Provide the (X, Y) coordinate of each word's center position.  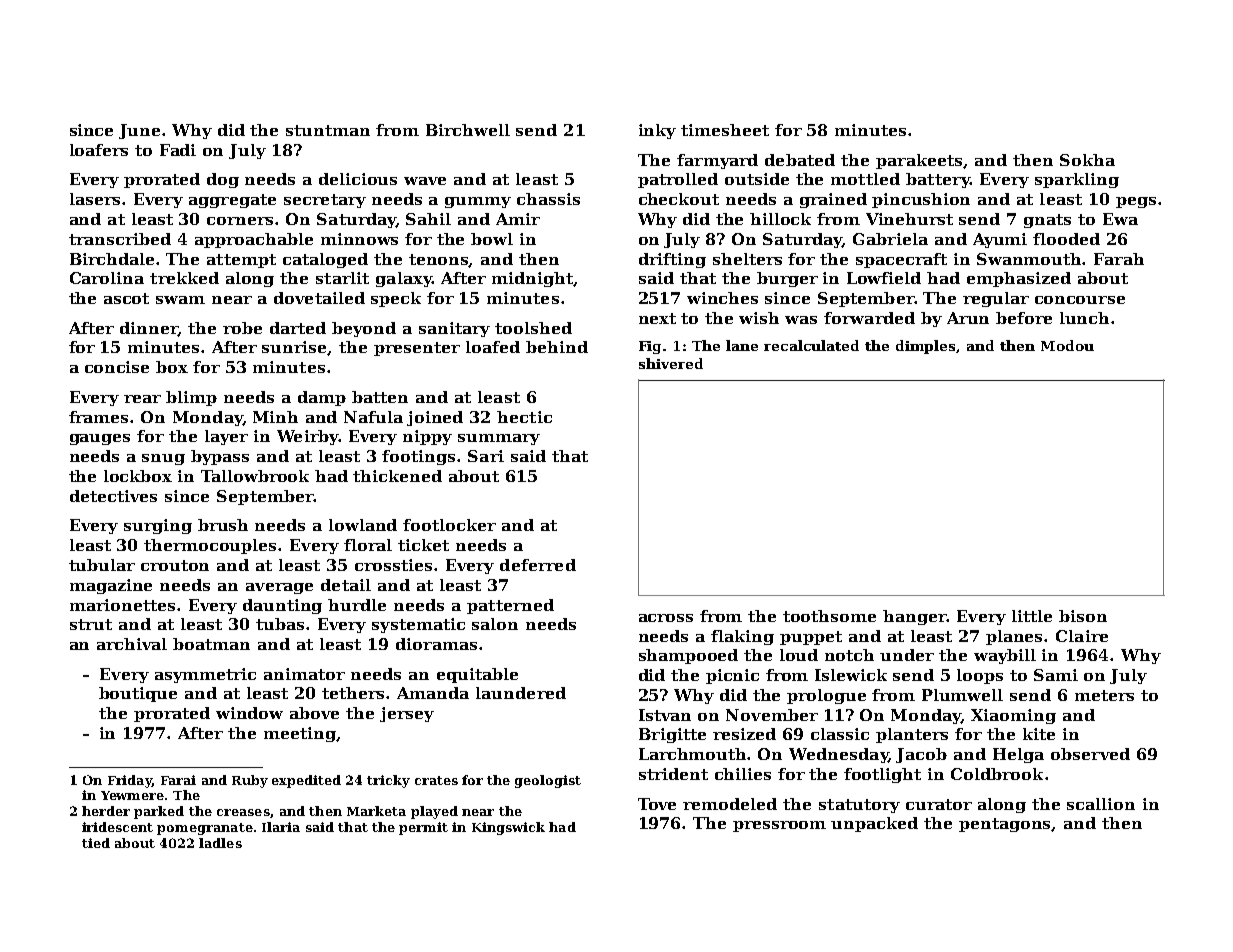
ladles (220, 843)
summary (499, 439)
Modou (1067, 345)
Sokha (1087, 160)
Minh (275, 417)
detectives (113, 496)
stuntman (328, 130)
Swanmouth (1030, 259)
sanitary (454, 329)
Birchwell (468, 130)
